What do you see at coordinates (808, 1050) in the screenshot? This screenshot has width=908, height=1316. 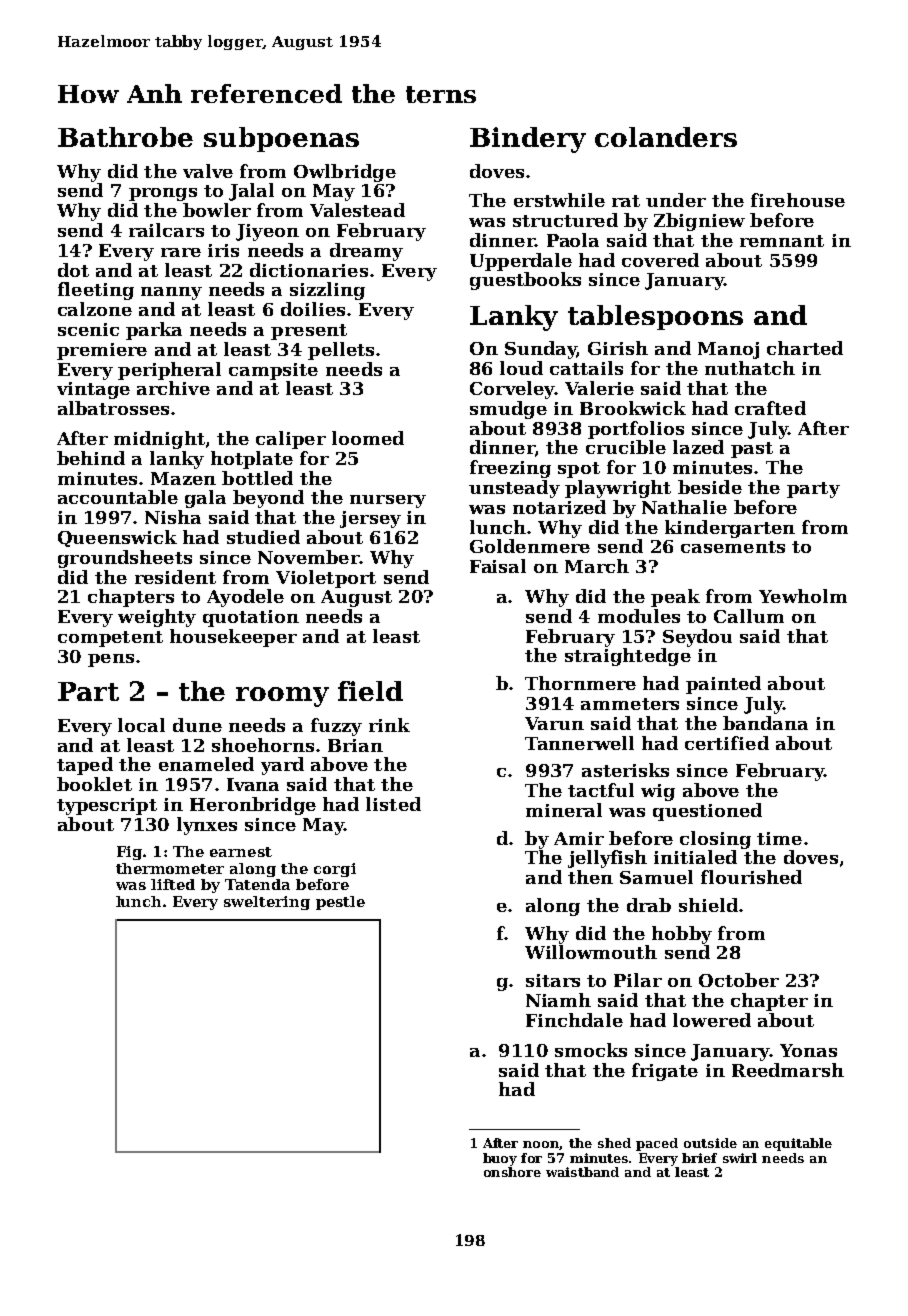 I see `Yonas` at bounding box center [808, 1050].
